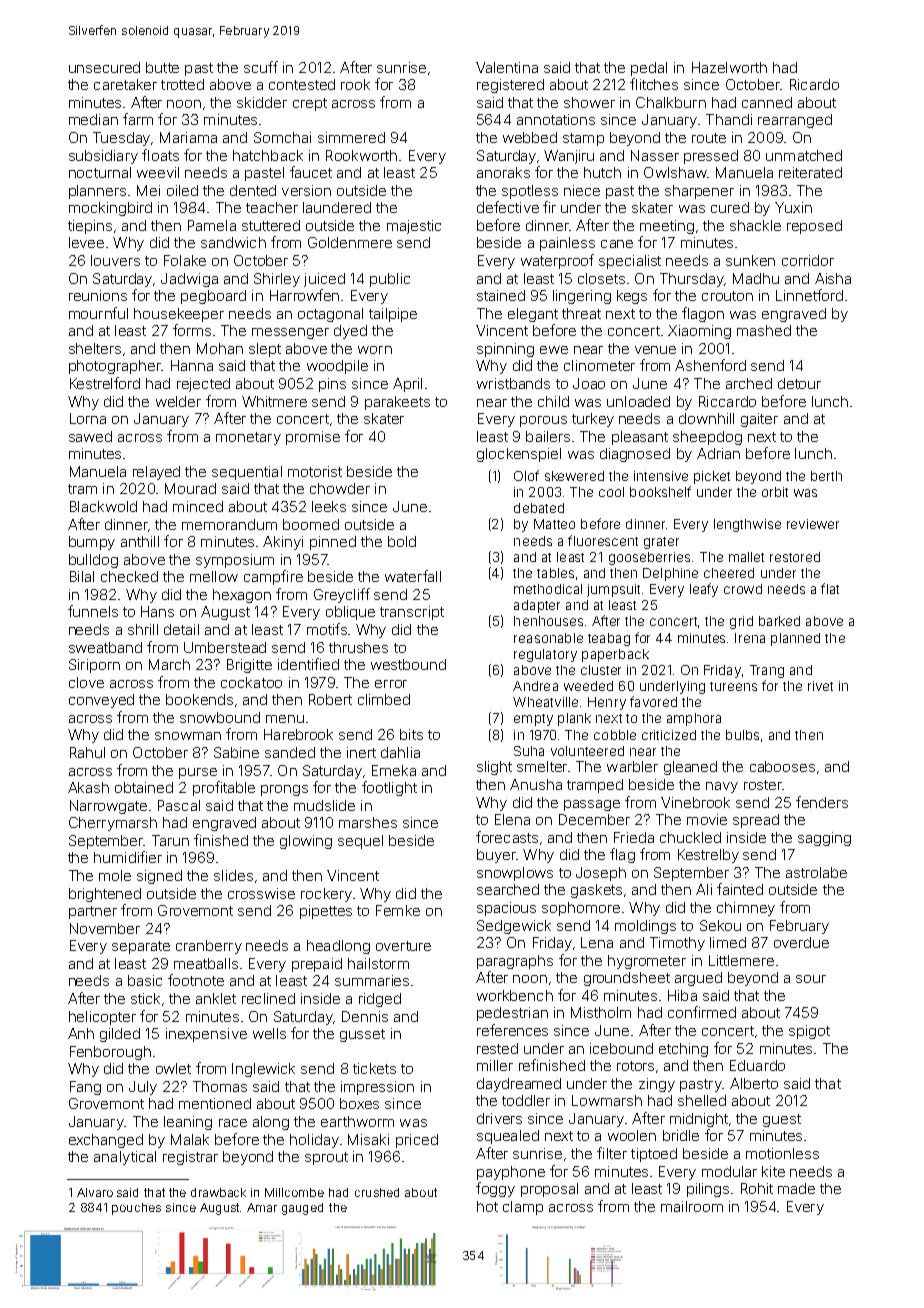 Image resolution: width=924 pixels, height=1308 pixels. What do you see at coordinates (808, 260) in the image?
I see `corridor` at bounding box center [808, 260].
